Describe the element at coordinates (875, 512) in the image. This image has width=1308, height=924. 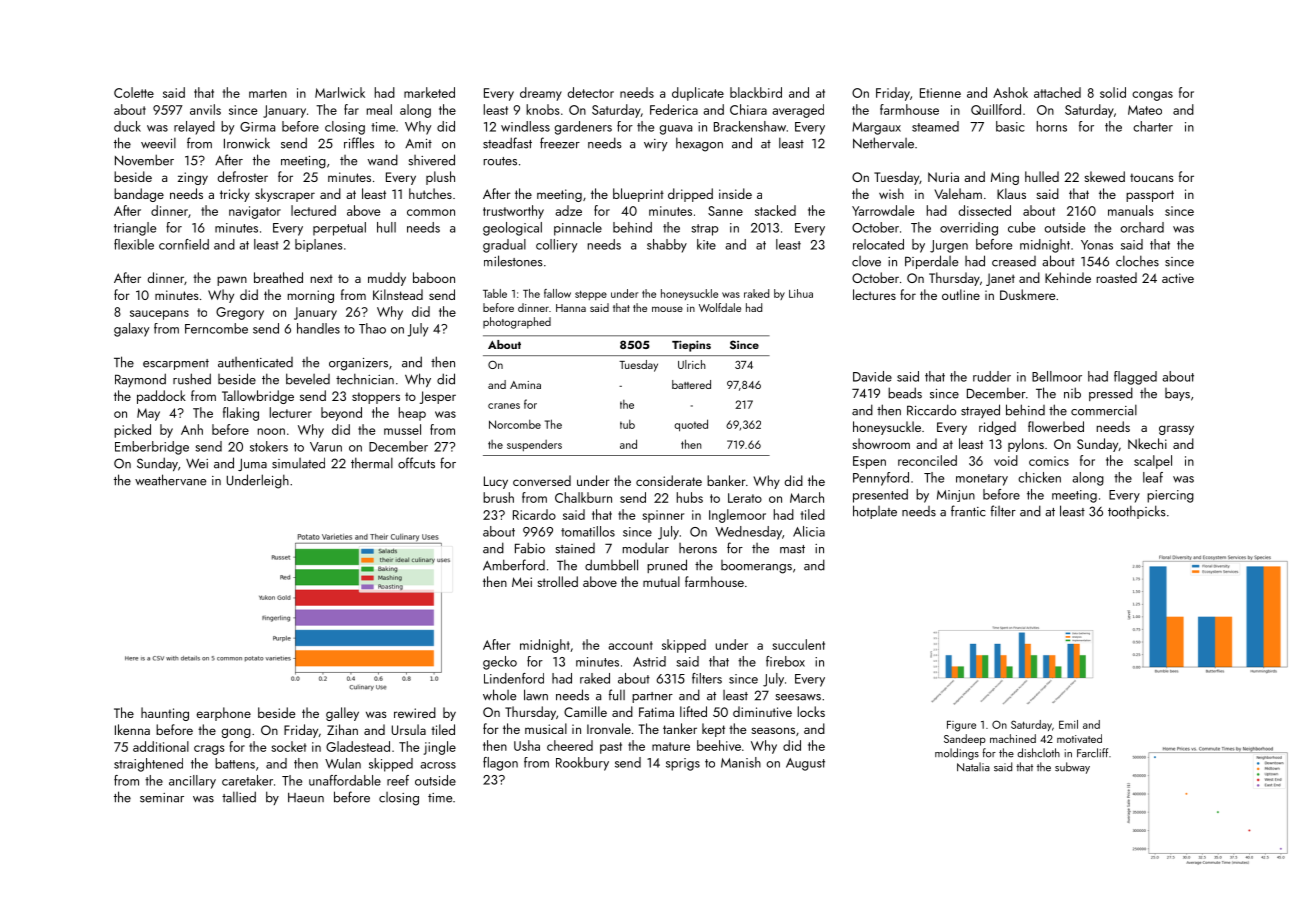
I see `hotplate` at that location.
